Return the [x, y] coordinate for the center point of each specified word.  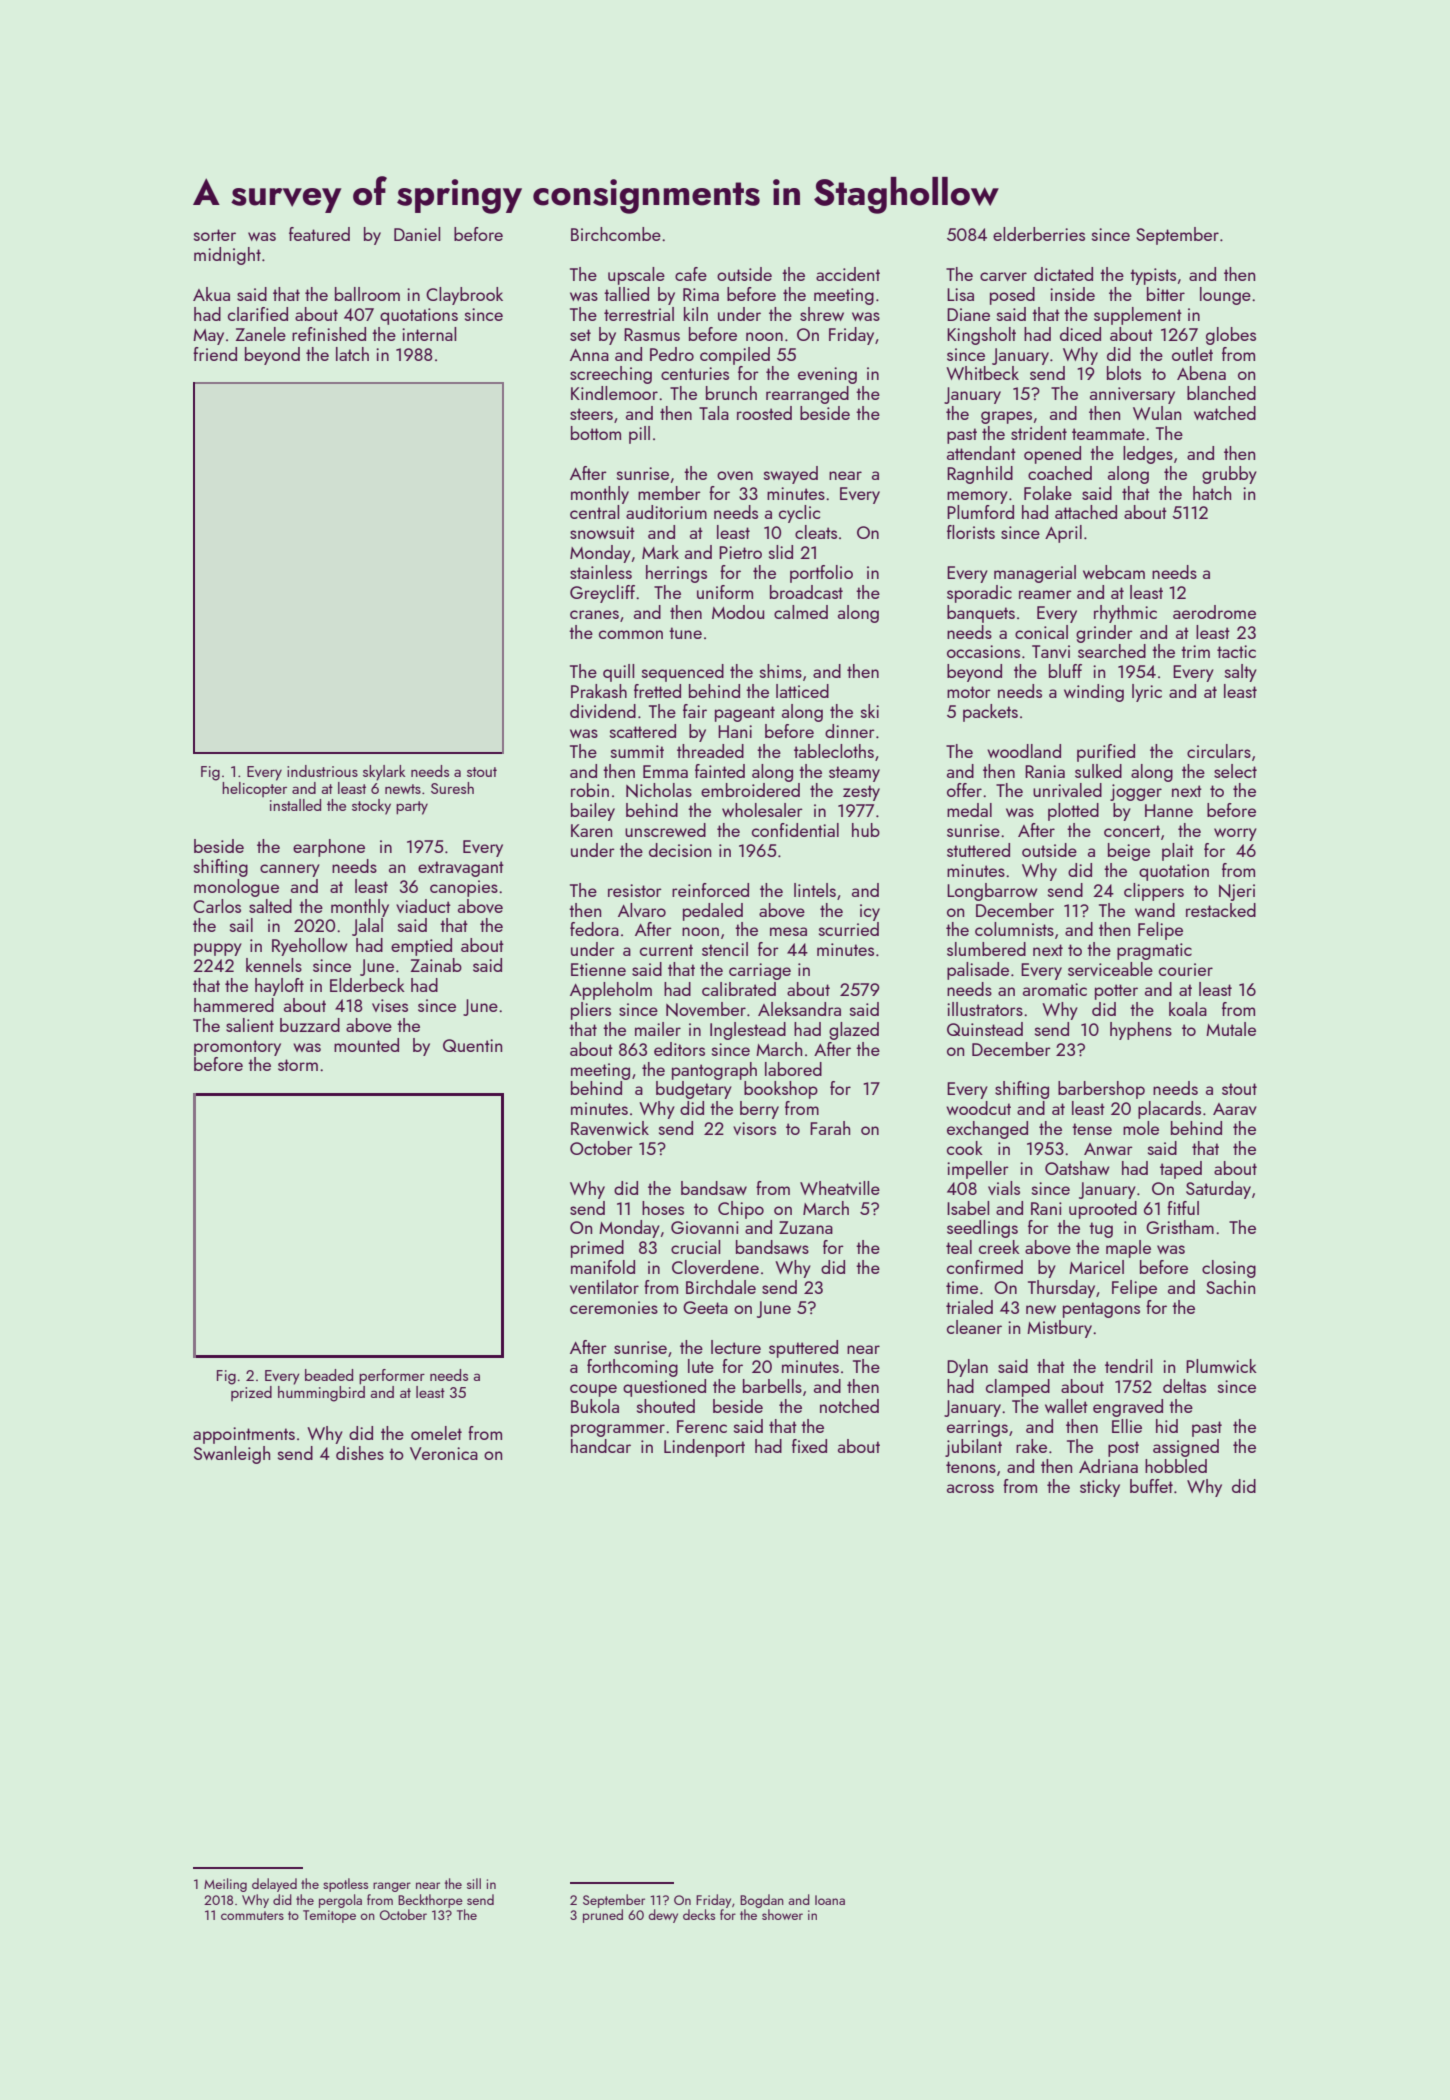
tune [685, 633]
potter [1116, 992]
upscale [636, 276]
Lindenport [704, 1448]
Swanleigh [232, 1455]
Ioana [830, 1900]
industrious [322, 771]
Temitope [329, 1916]
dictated [1063, 274]
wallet [1066, 1406]
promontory [237, 1048]
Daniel [417, 234]
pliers [591, 1011]
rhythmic [1125, 614]
